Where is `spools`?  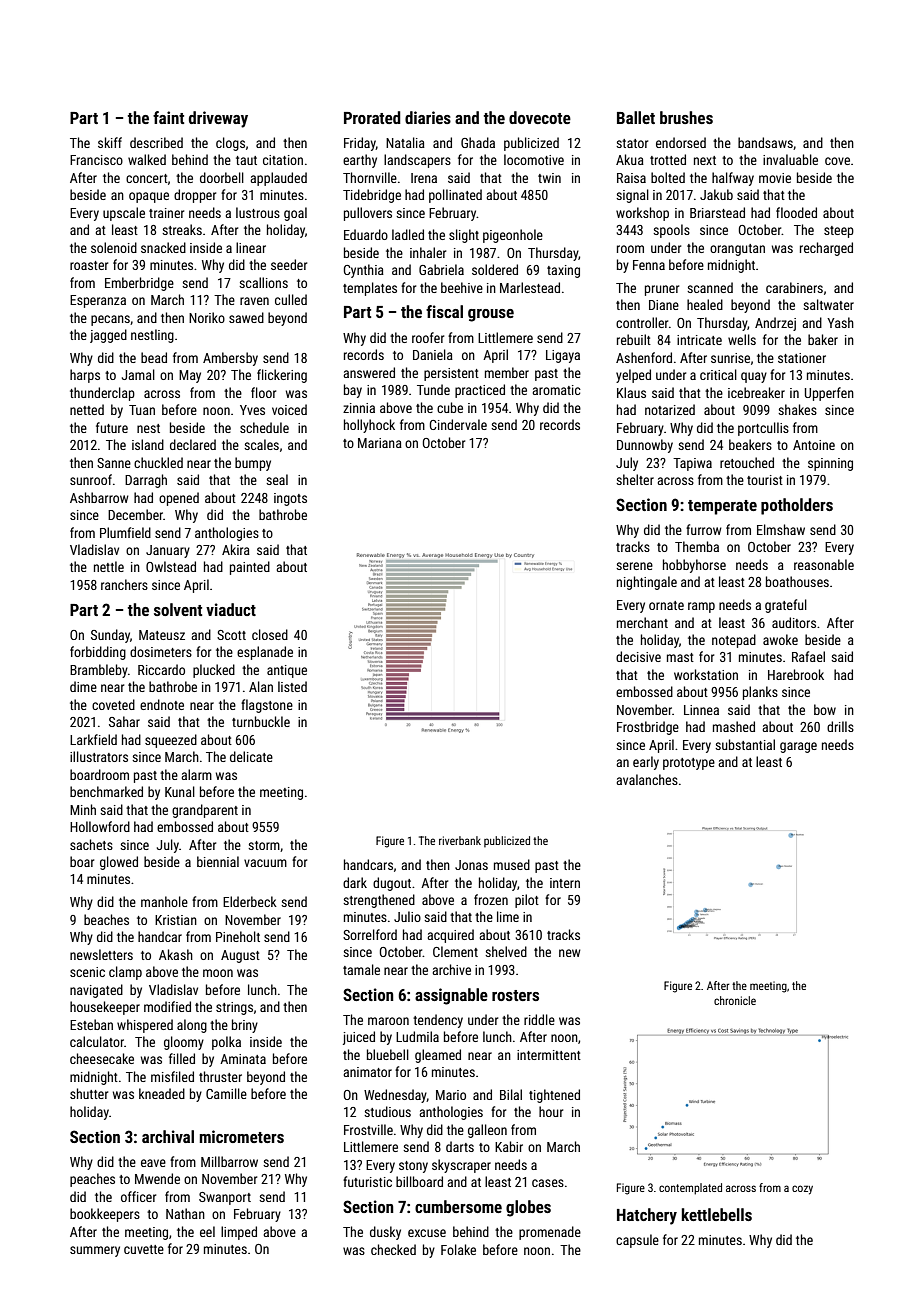 spools is located at coordinates (671, 231).
